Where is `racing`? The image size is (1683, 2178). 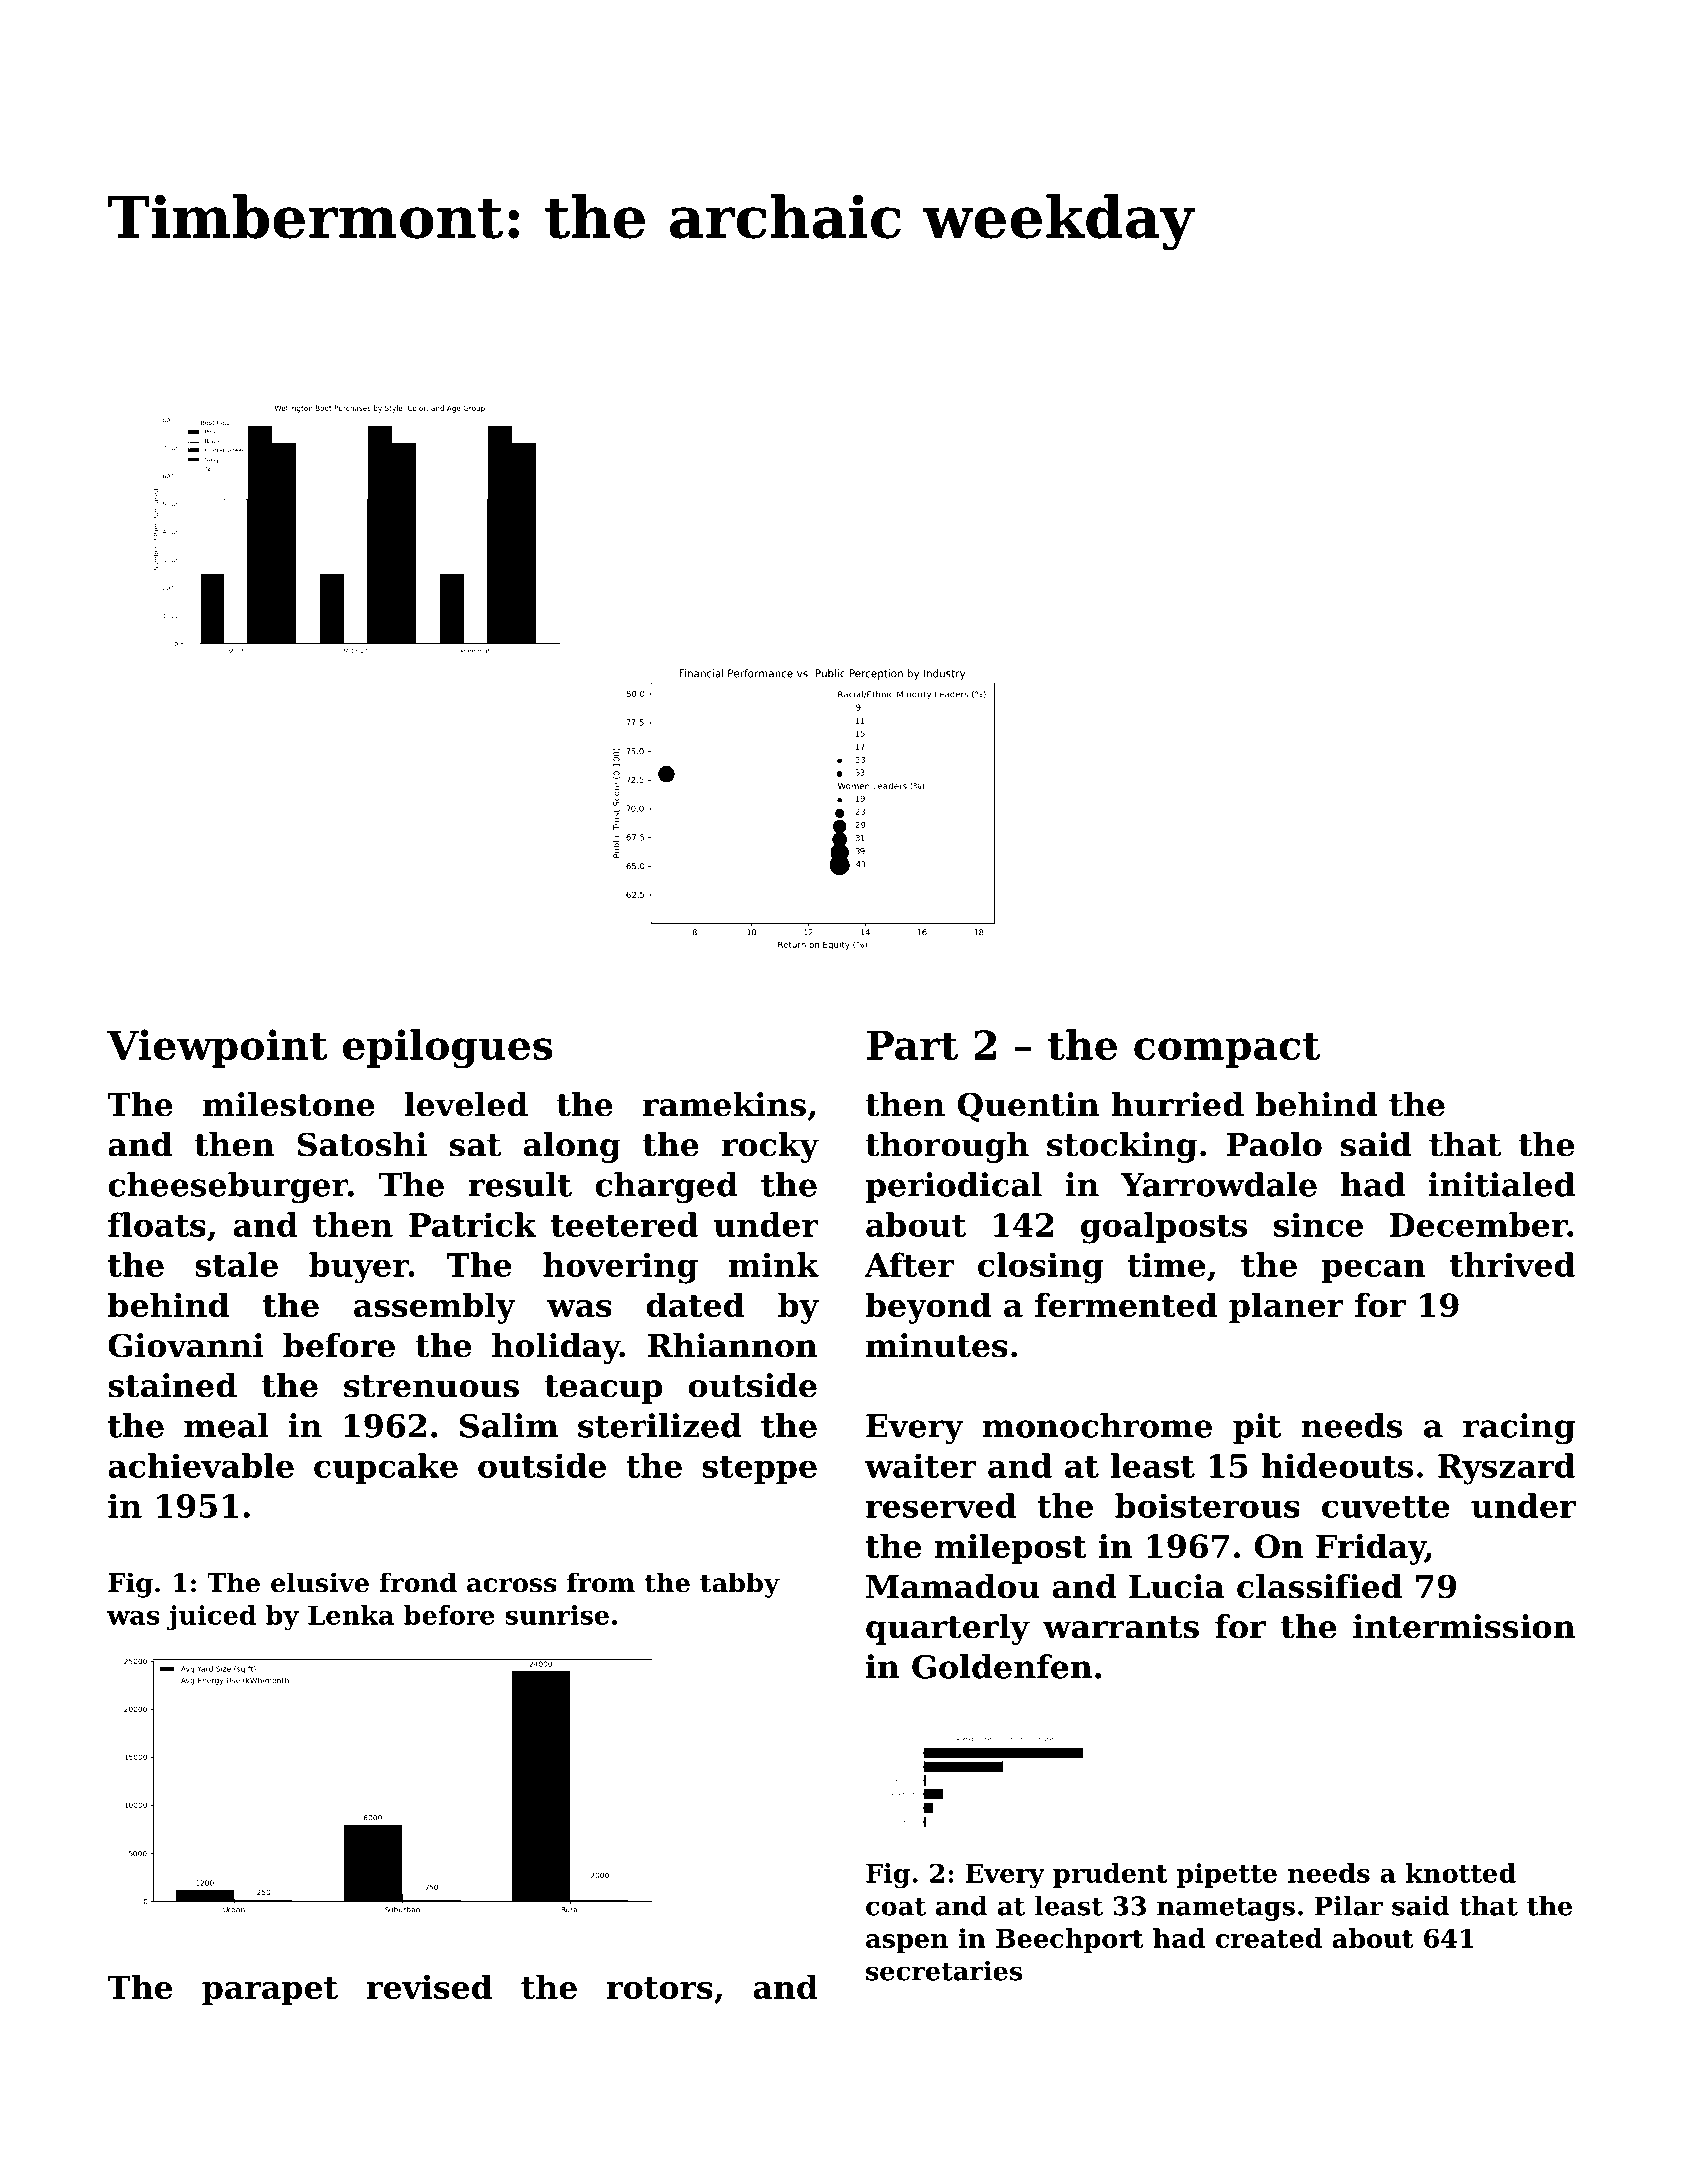
racing is located at coordinates (1519, 1429).
